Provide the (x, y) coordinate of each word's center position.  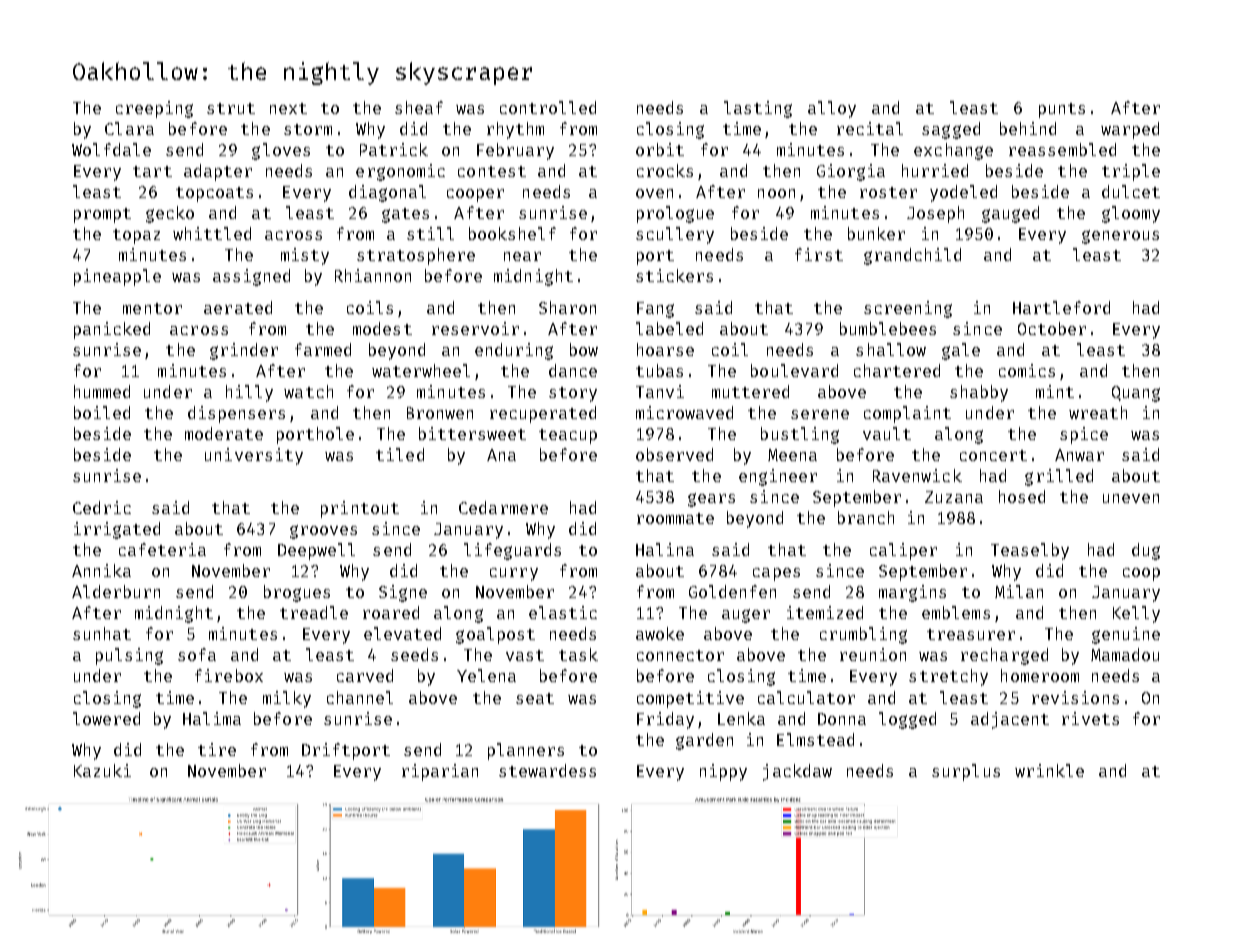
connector (680, 655)
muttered (750, 391)
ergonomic (400, 172)
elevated (402, 633)
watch (308, 391)
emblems (956, 612)
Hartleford (1061, 307)
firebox (229, 675)
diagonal (387, 193)
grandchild (912, 256)
